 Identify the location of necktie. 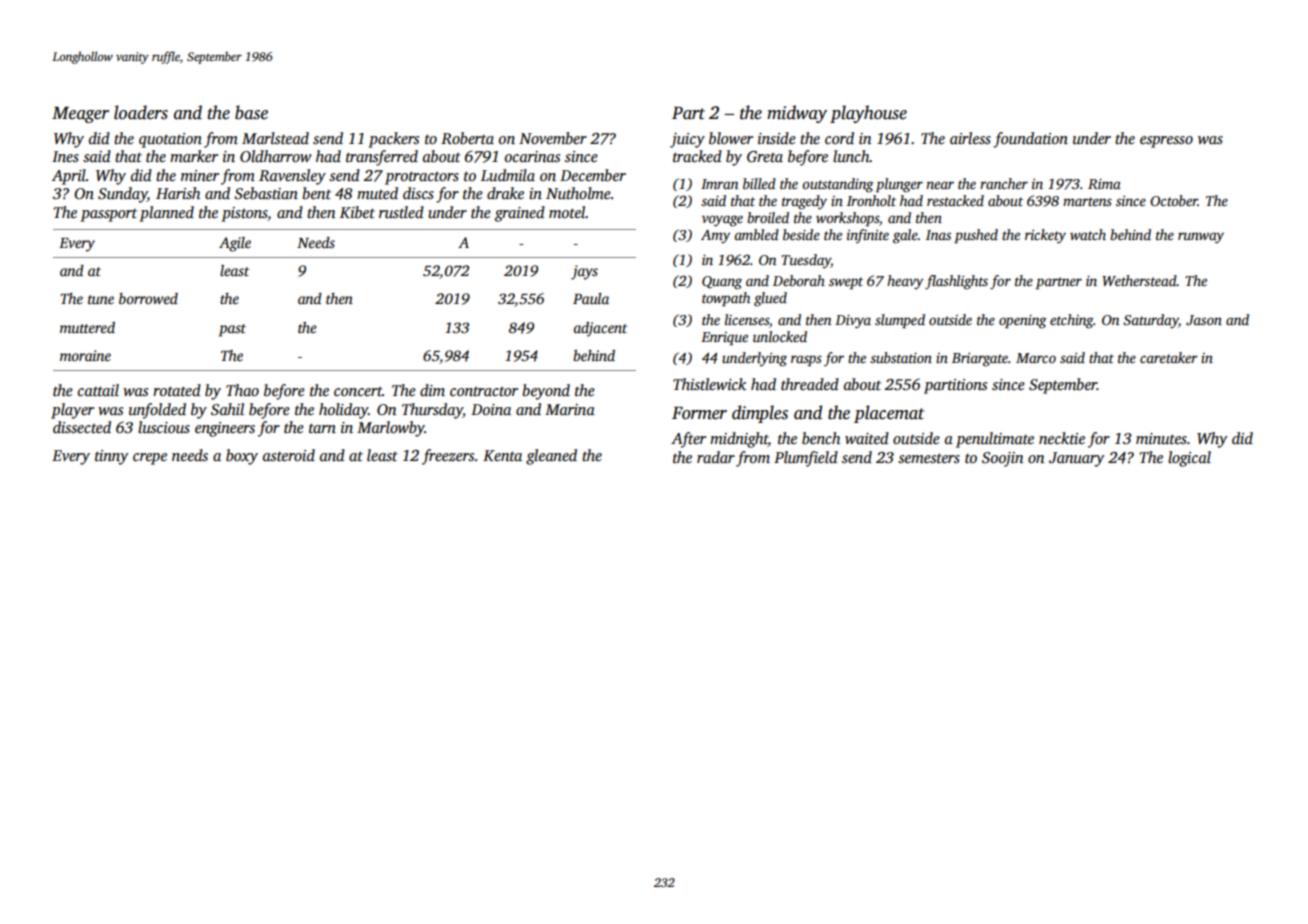
(1062, 438).
